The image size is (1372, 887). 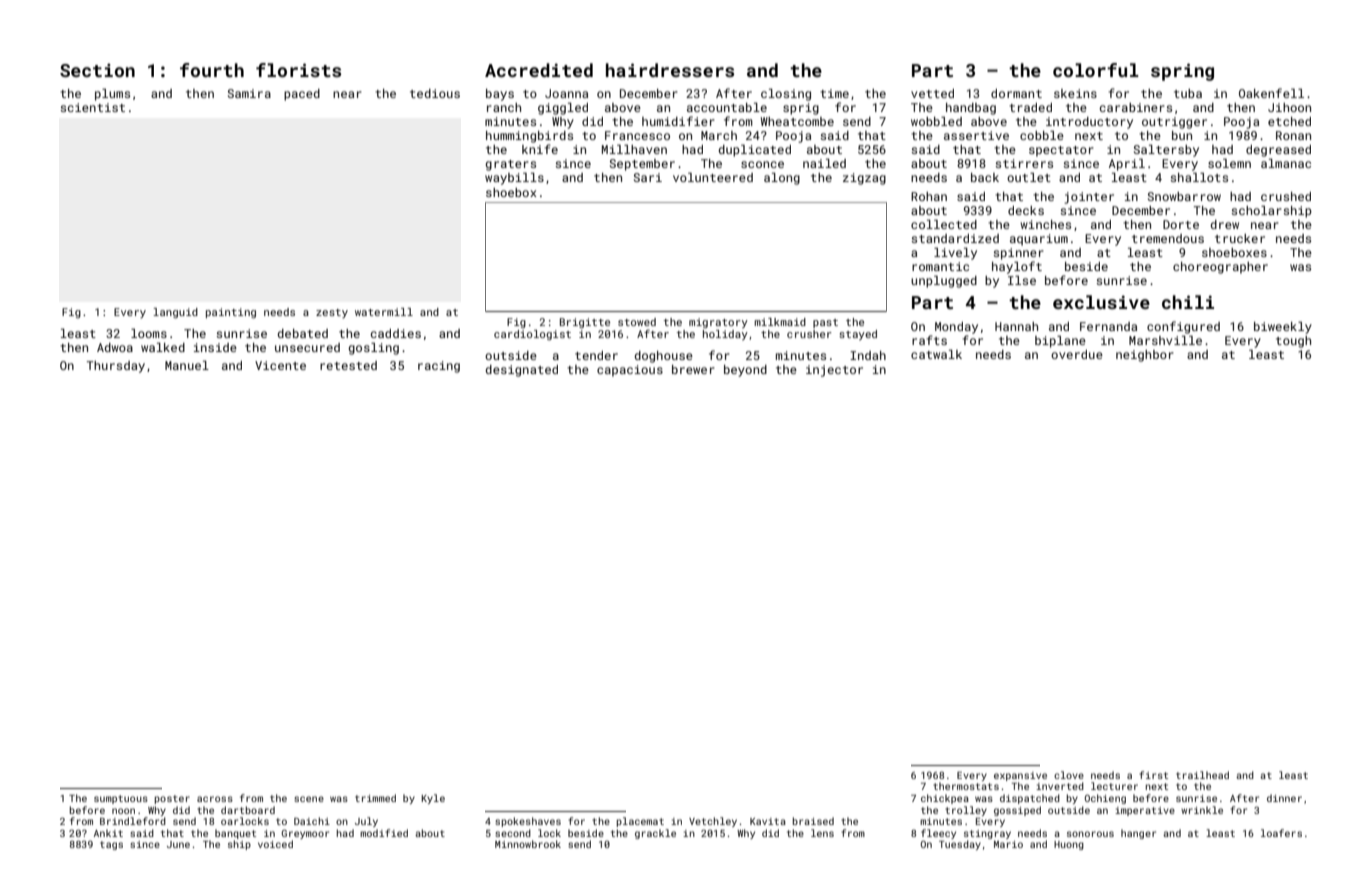 What do you see at coordinates (713, 822) in the screenshot?
I see `Vetchley` at bounding box center [713, 822].
